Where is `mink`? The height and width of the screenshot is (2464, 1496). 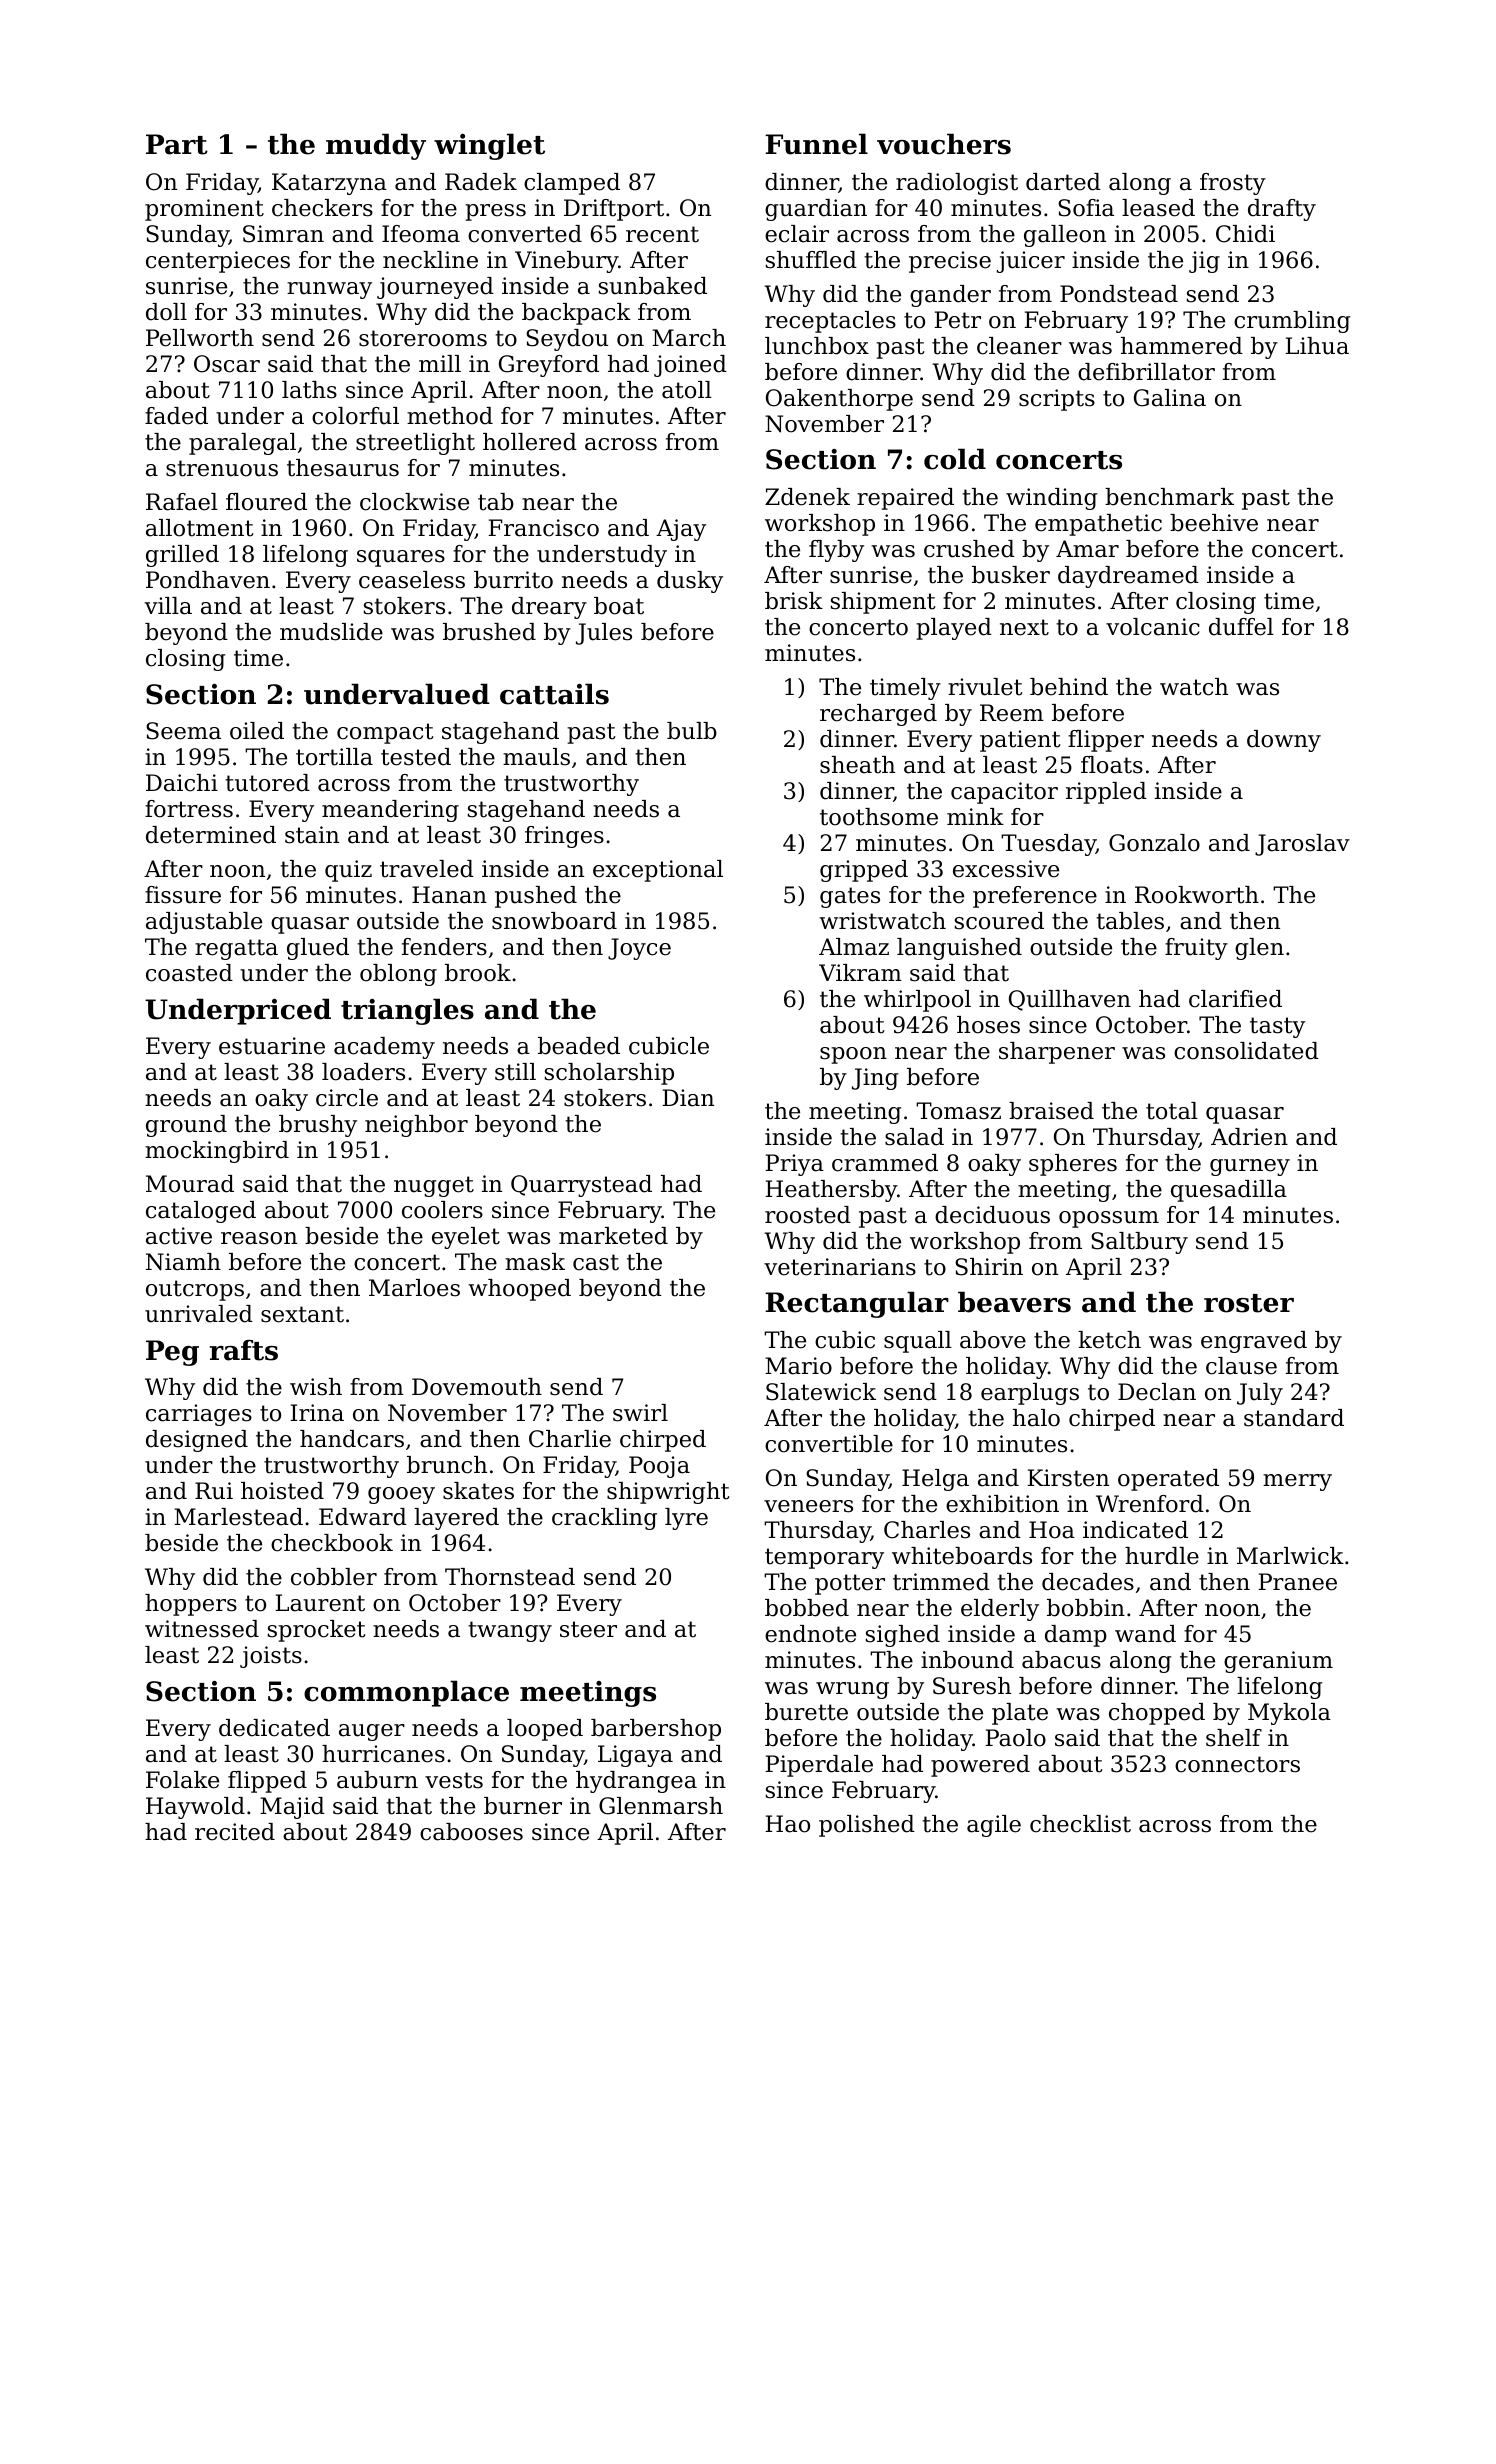
mink is located at coordinates (975, 816).
